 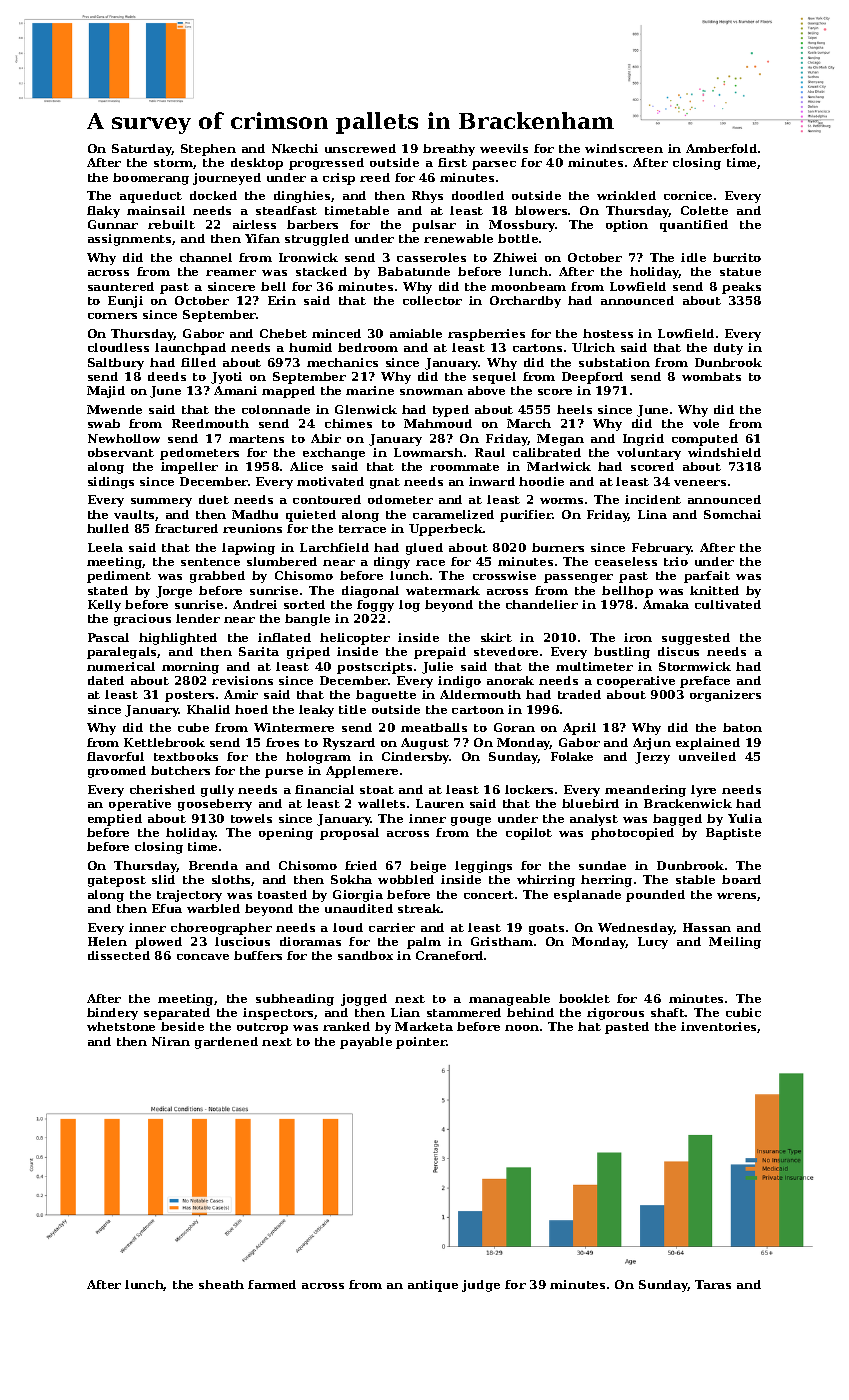 What do you see at coordinates (721, 148) in the page?
I see `Amberfold` at bounding box center [721, 148].
